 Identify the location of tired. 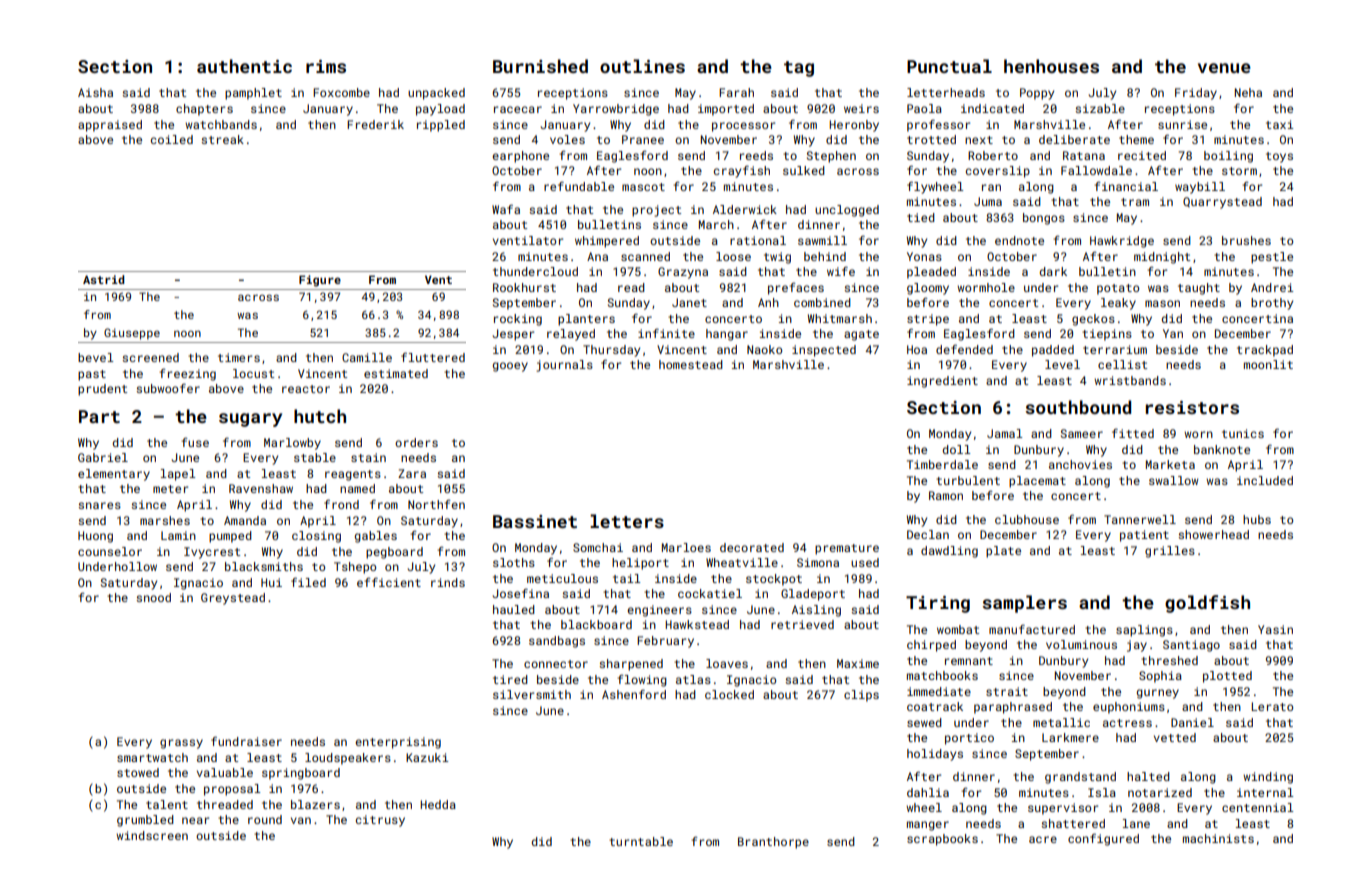
(510, 679).
